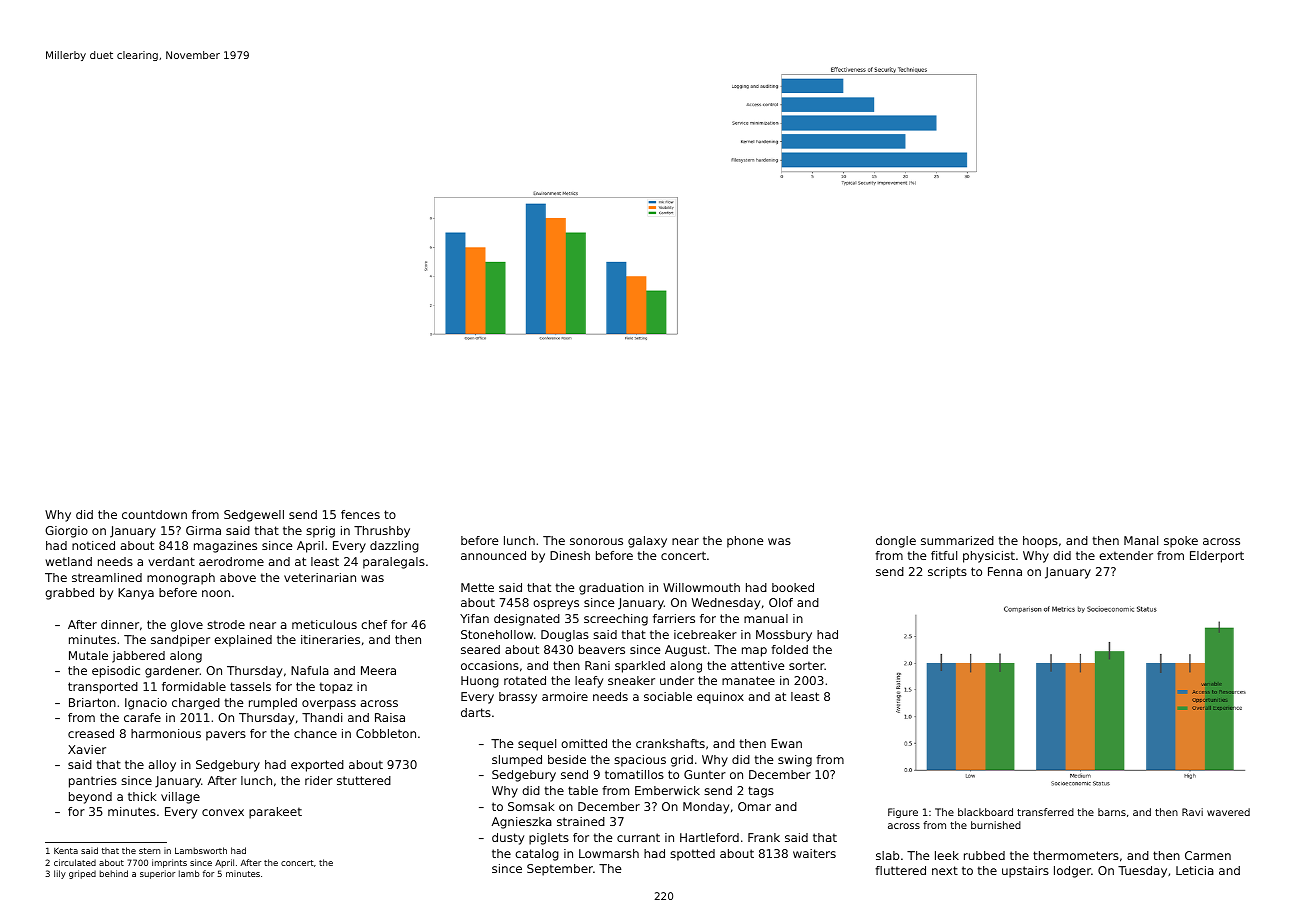  Describe the element at coordinates (493, 555) in the screenshot. I see `announced` at that location.
